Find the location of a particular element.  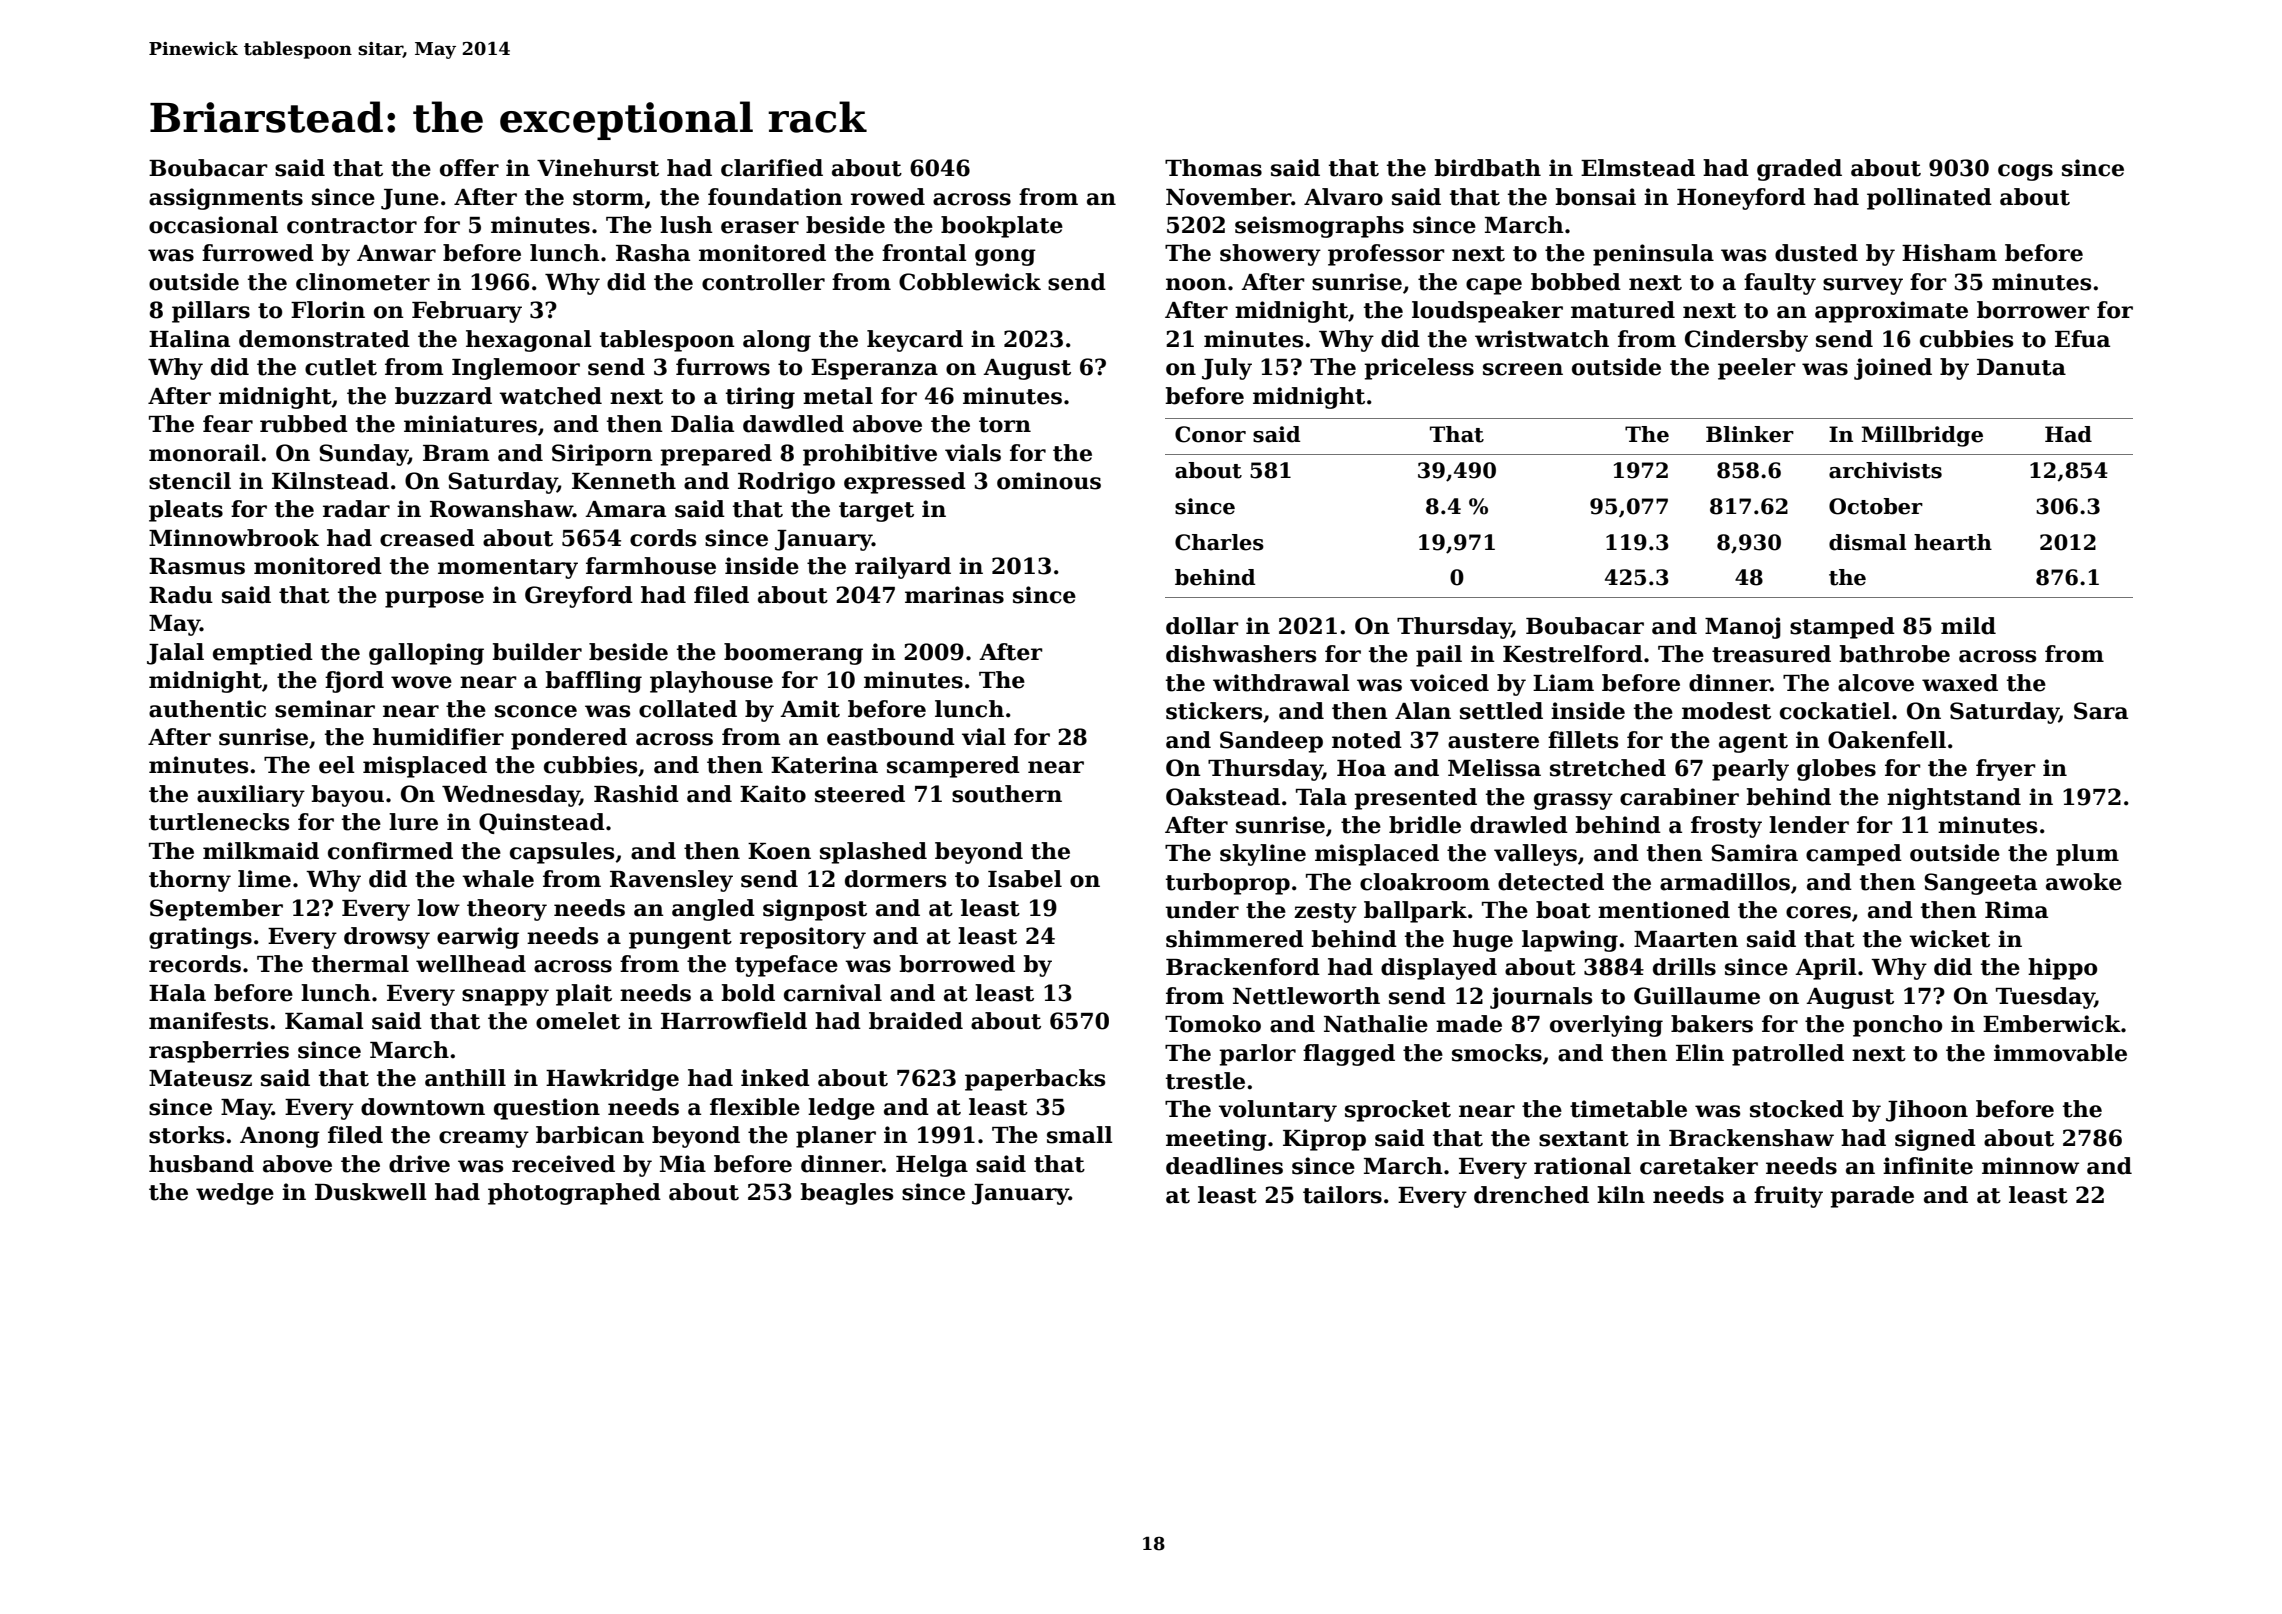

photographed is located at coordinates (574, 1194).
